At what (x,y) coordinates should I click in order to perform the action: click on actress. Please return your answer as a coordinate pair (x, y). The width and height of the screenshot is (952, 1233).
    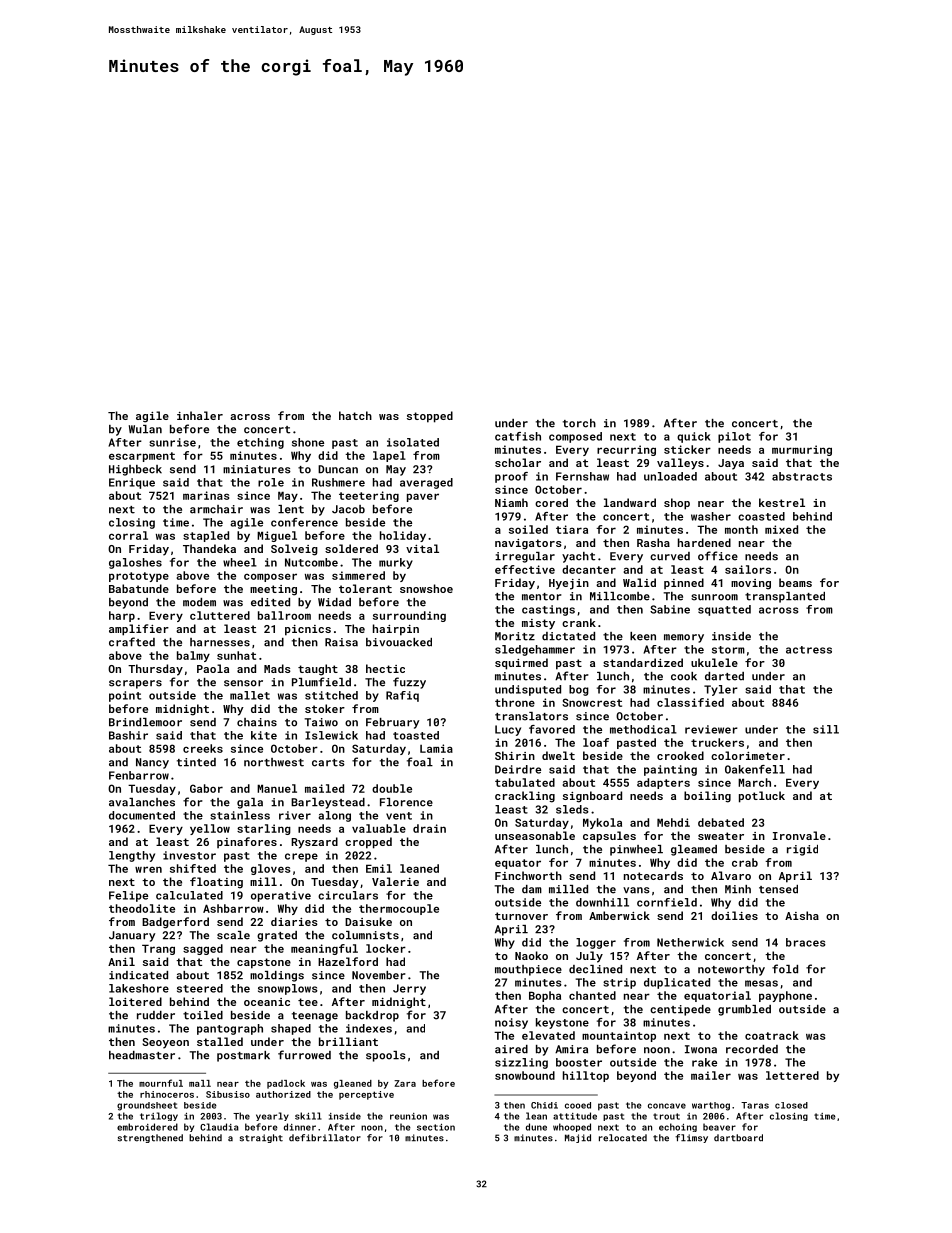
    Looking at the image, I should click on (809, 650).
